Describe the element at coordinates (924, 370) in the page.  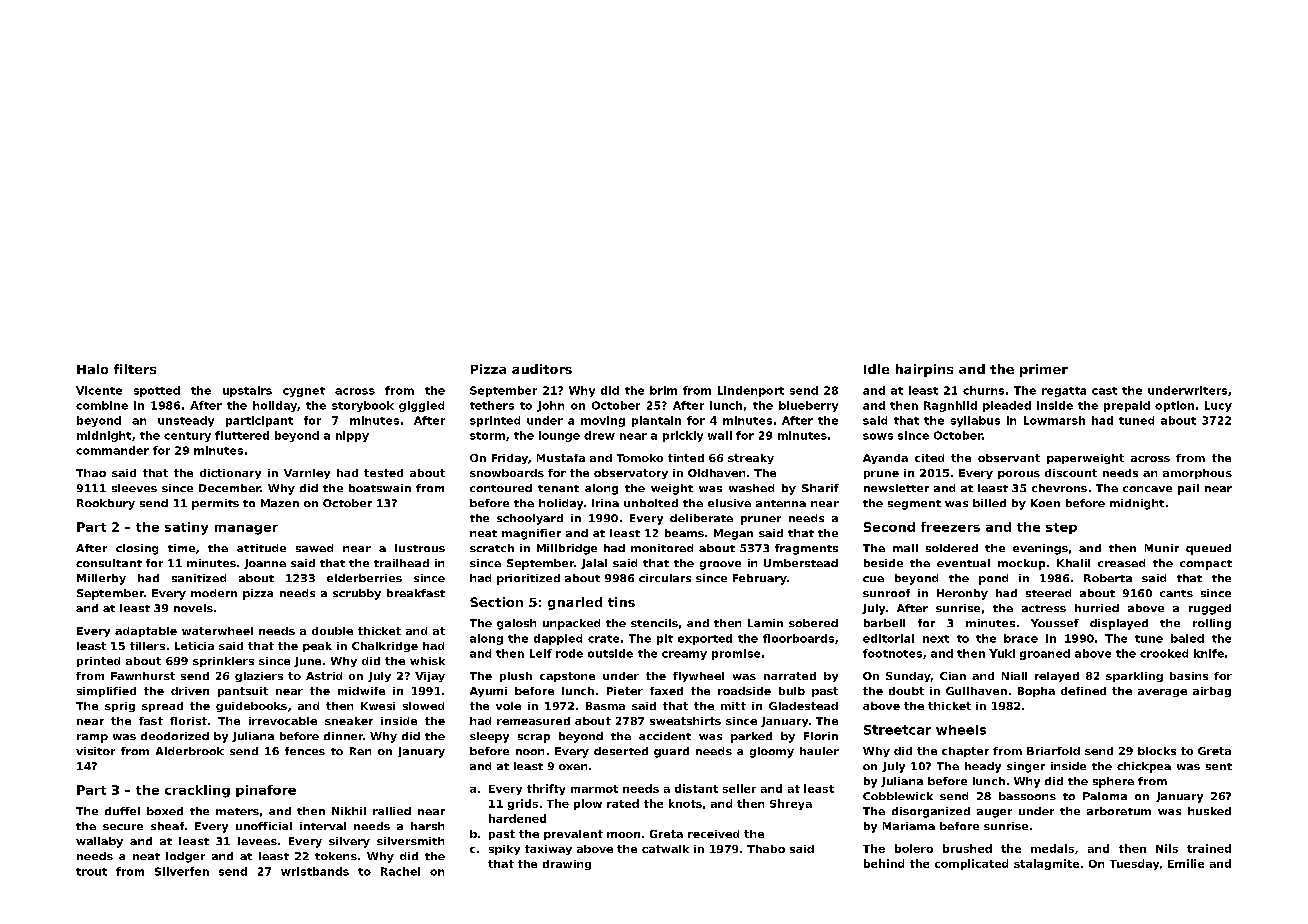
I see `hairpins` at that location.
